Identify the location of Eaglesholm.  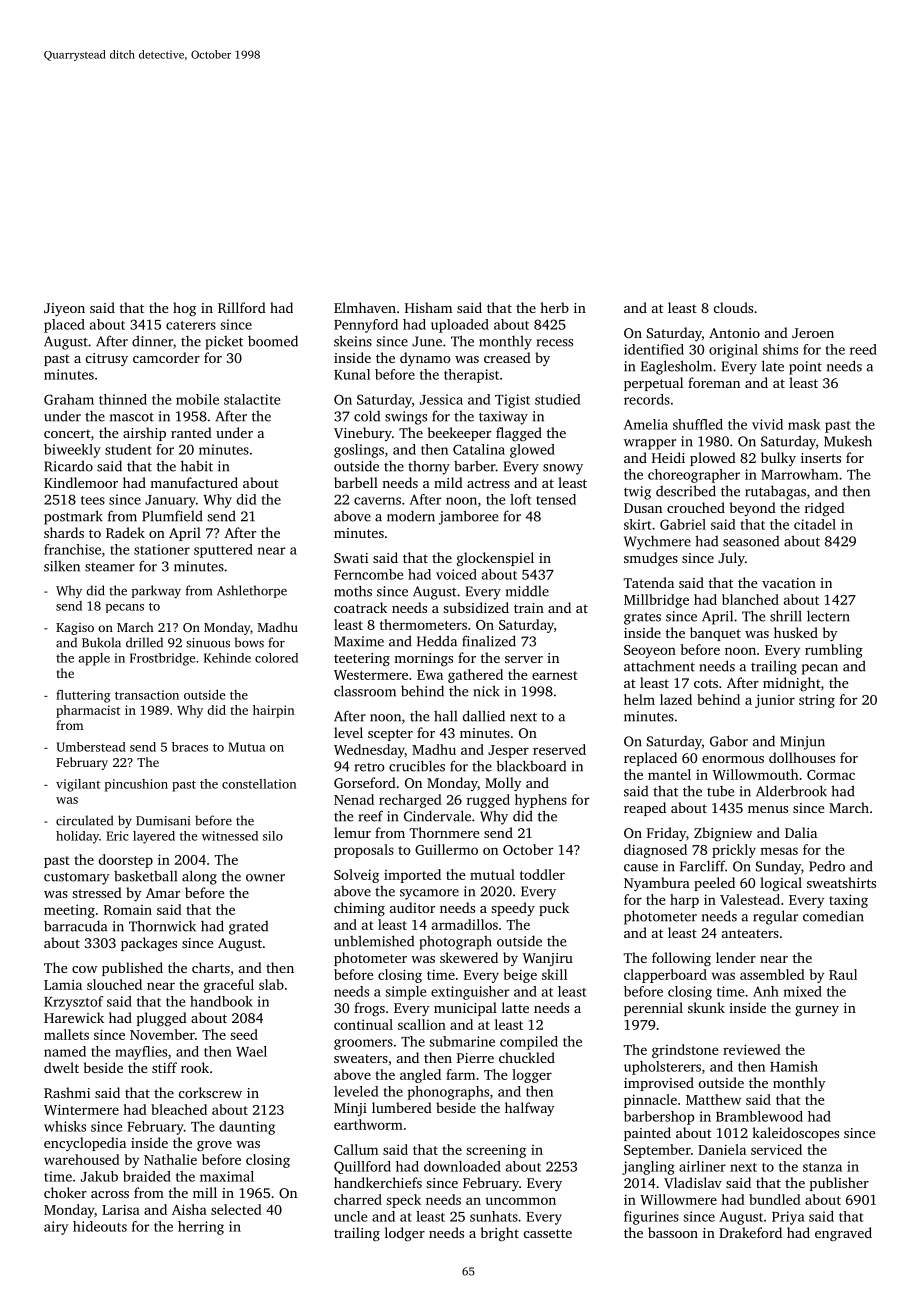
(676, 367).
